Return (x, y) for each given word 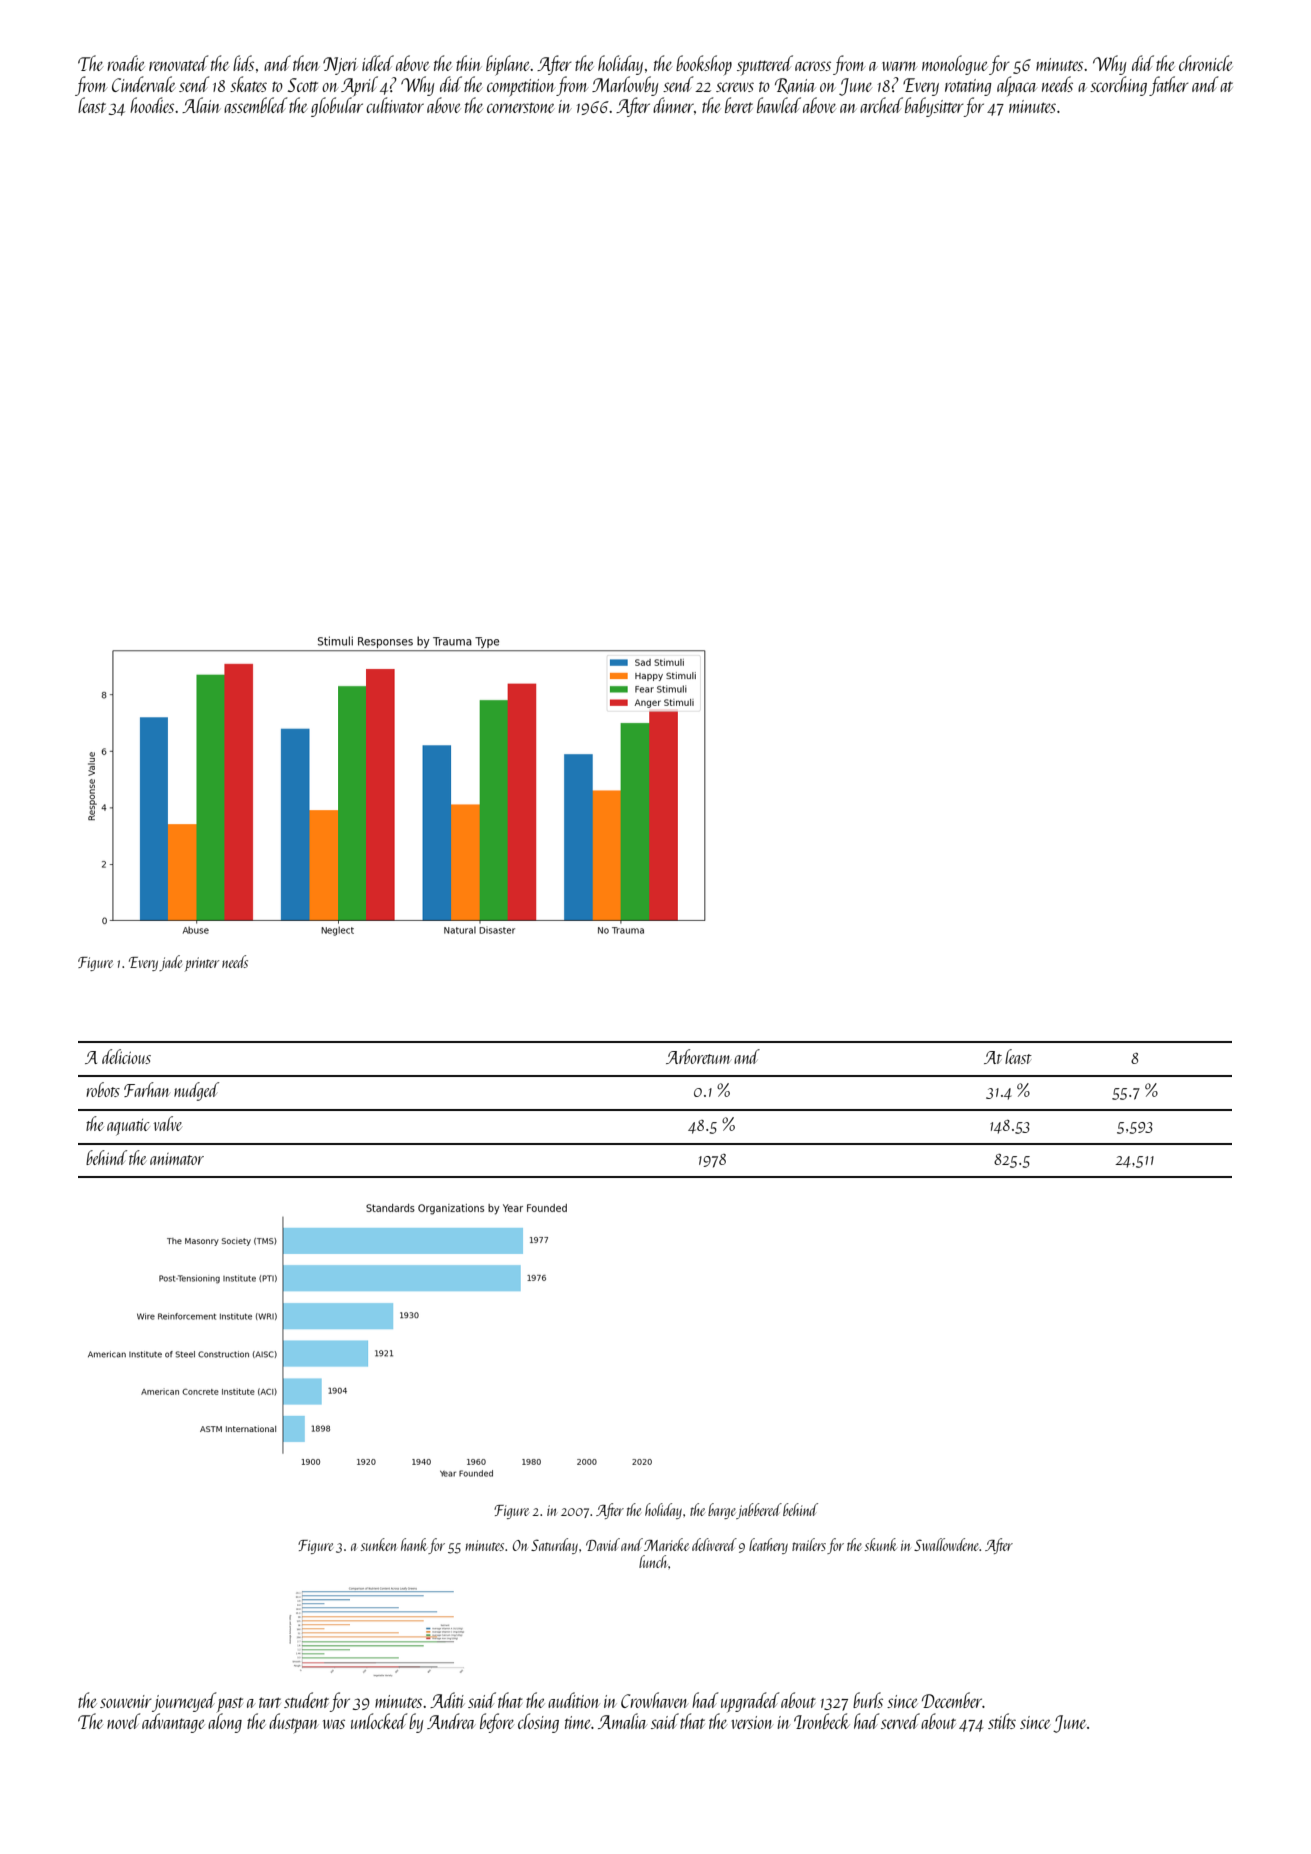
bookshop (704, 65)
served (900, 1721)
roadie (125, 63)
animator (177, 1159)
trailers (809, 1544)
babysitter (934, 107)
